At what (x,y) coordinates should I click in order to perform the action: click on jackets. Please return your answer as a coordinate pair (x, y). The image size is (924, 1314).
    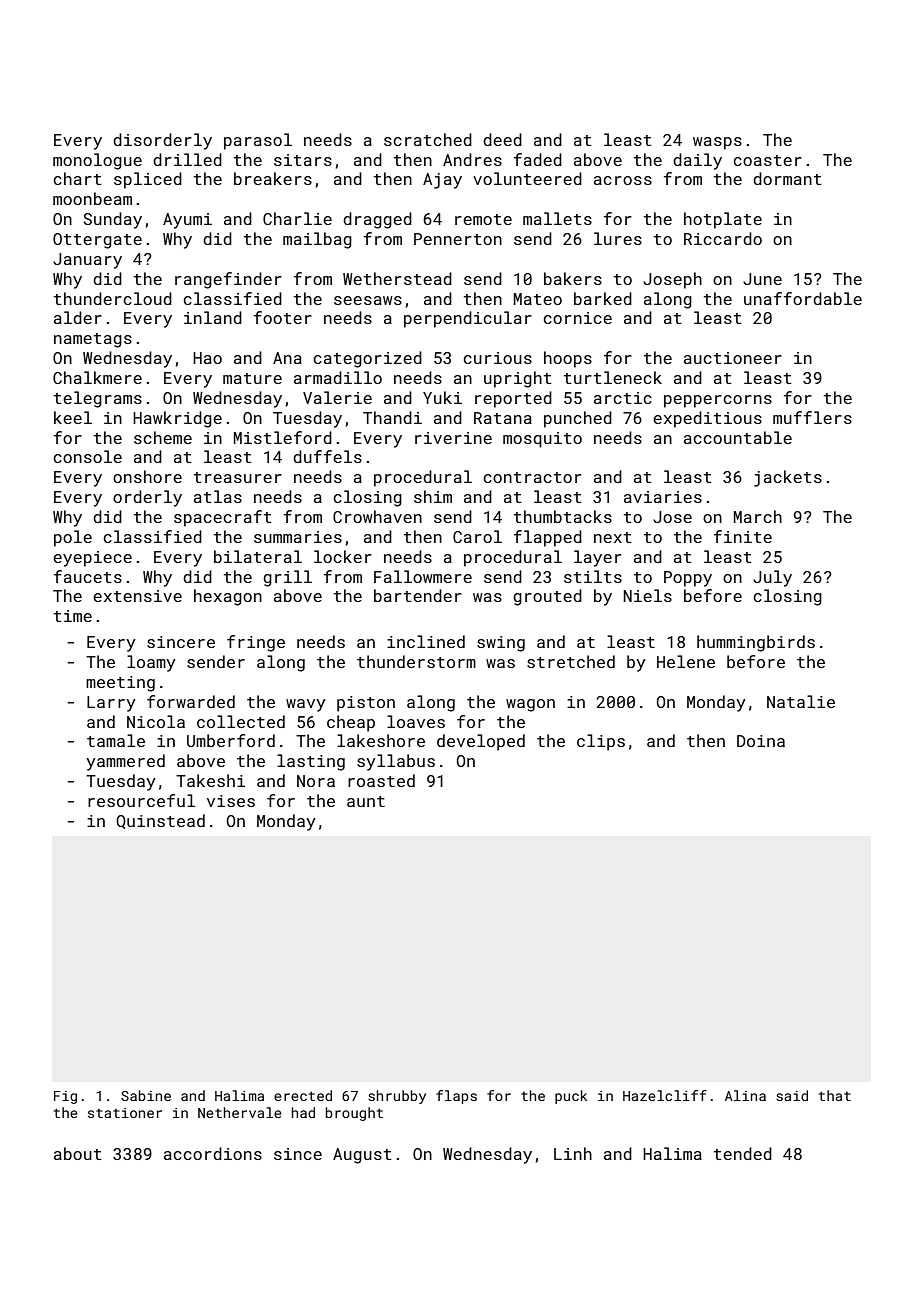
    Looking at the image, I should click on (788, 478).
